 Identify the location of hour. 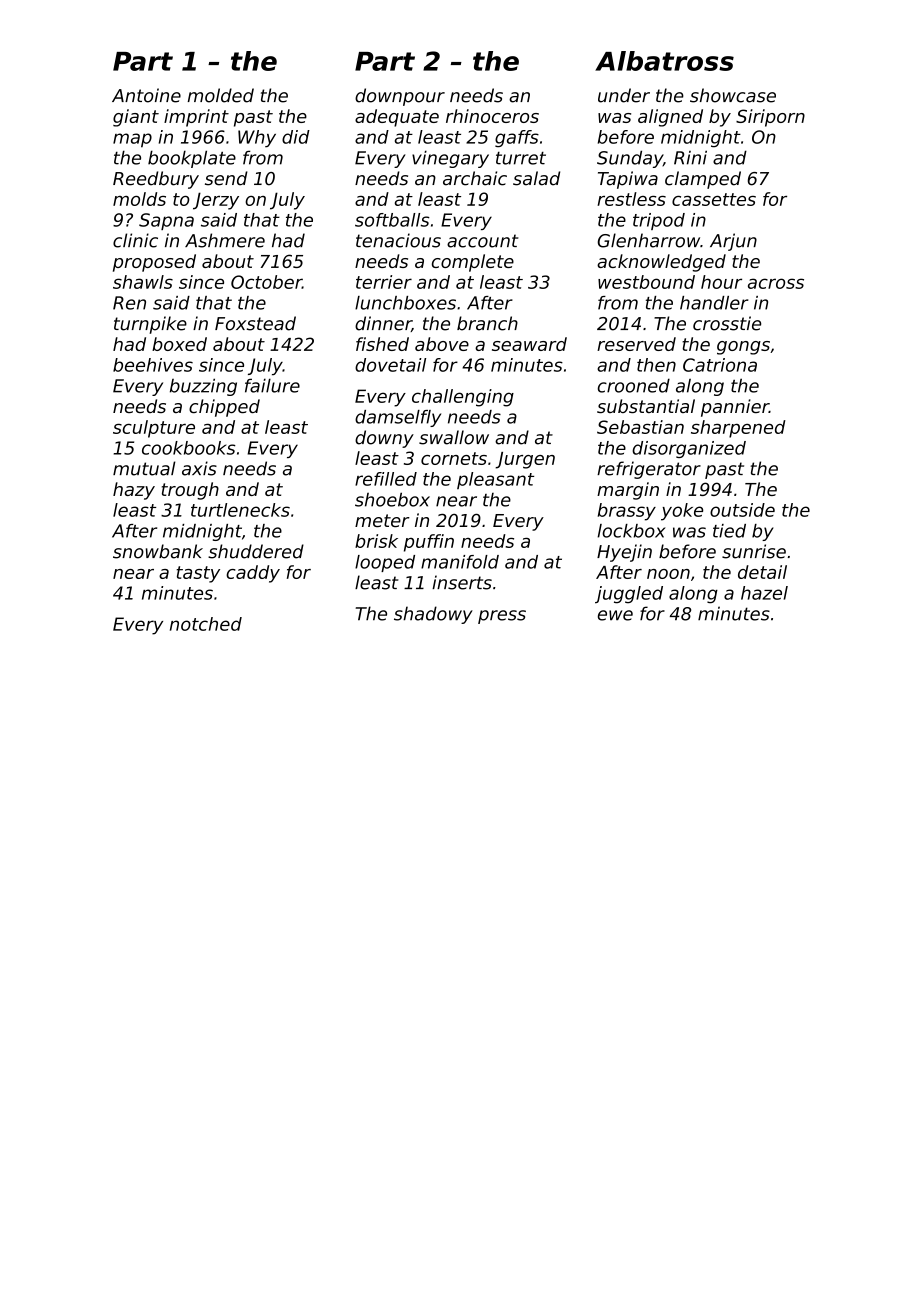
(721, 282).
